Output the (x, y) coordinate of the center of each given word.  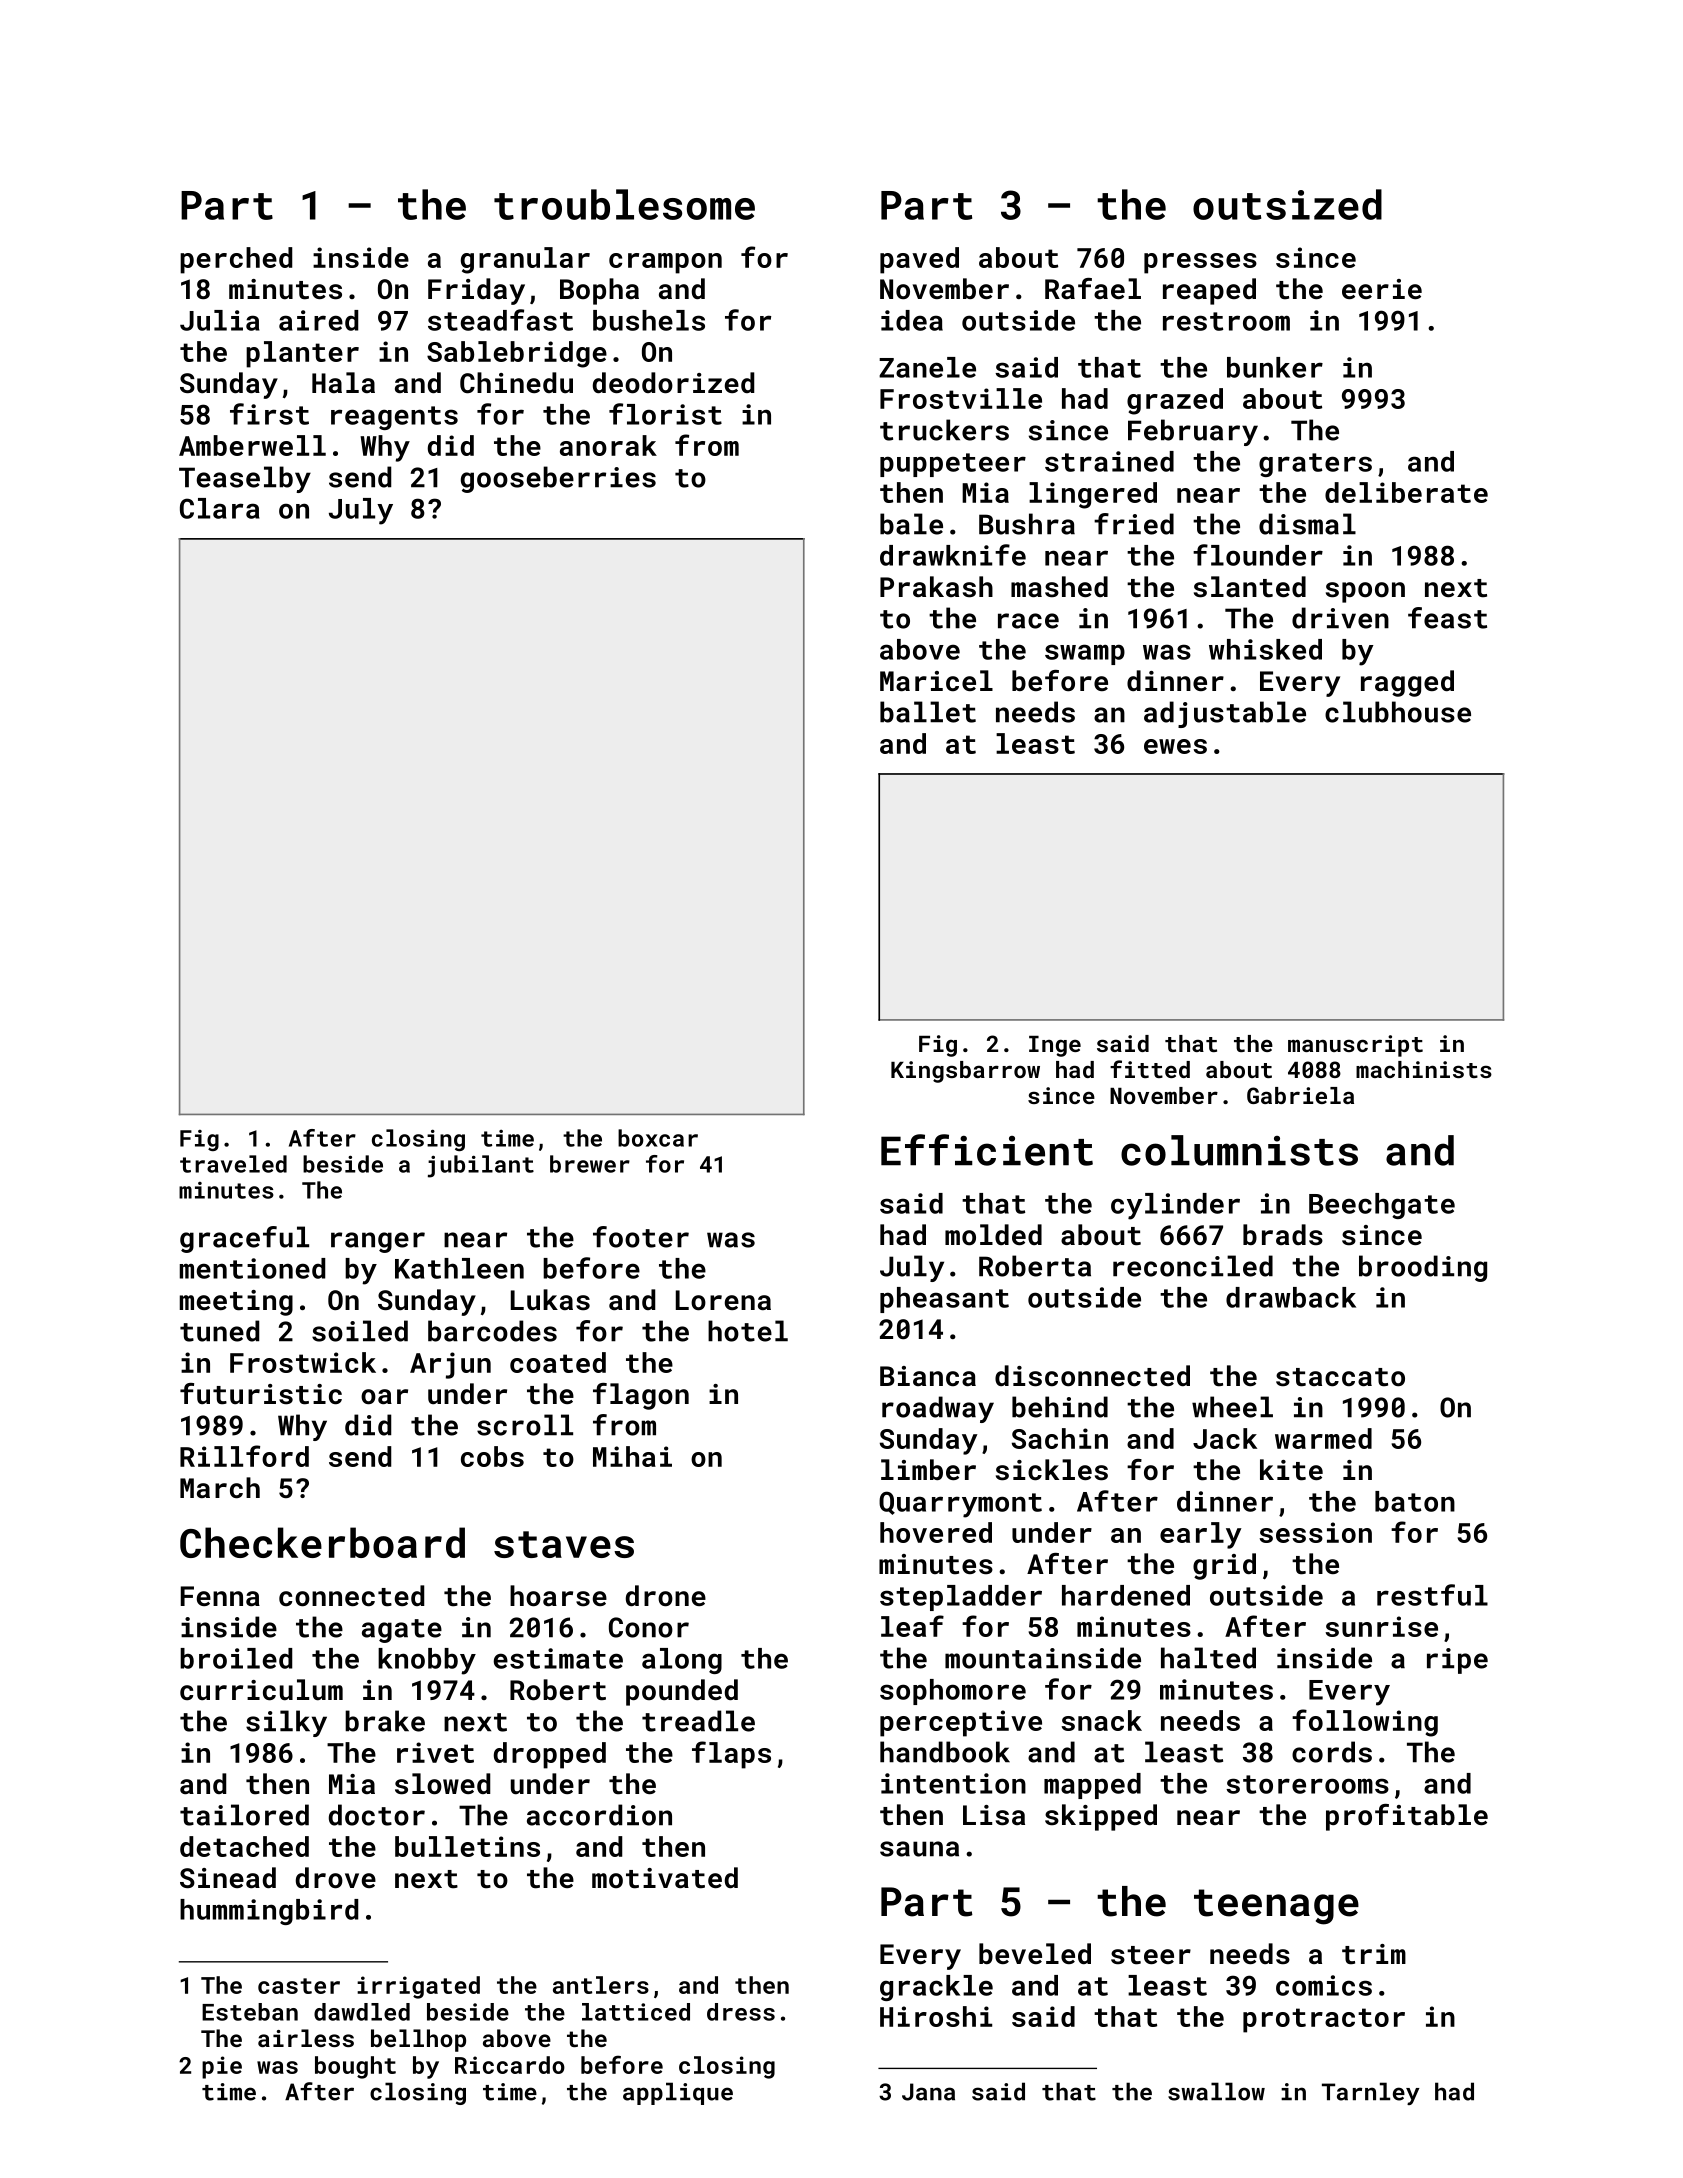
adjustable (1225, 714)
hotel (748, 1331)
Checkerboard (322, 1542)
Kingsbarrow (965, 1072)
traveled (233, 1164)
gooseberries (558, 479)
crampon (665, 263)
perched (236, 260)
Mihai (632, 1456)
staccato (1340, 1377)
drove (336, 1878)
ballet (928, 712)
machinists (1424, 1069)
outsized (1287, 204)
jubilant (481, 1166)
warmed (1323, 1438)
